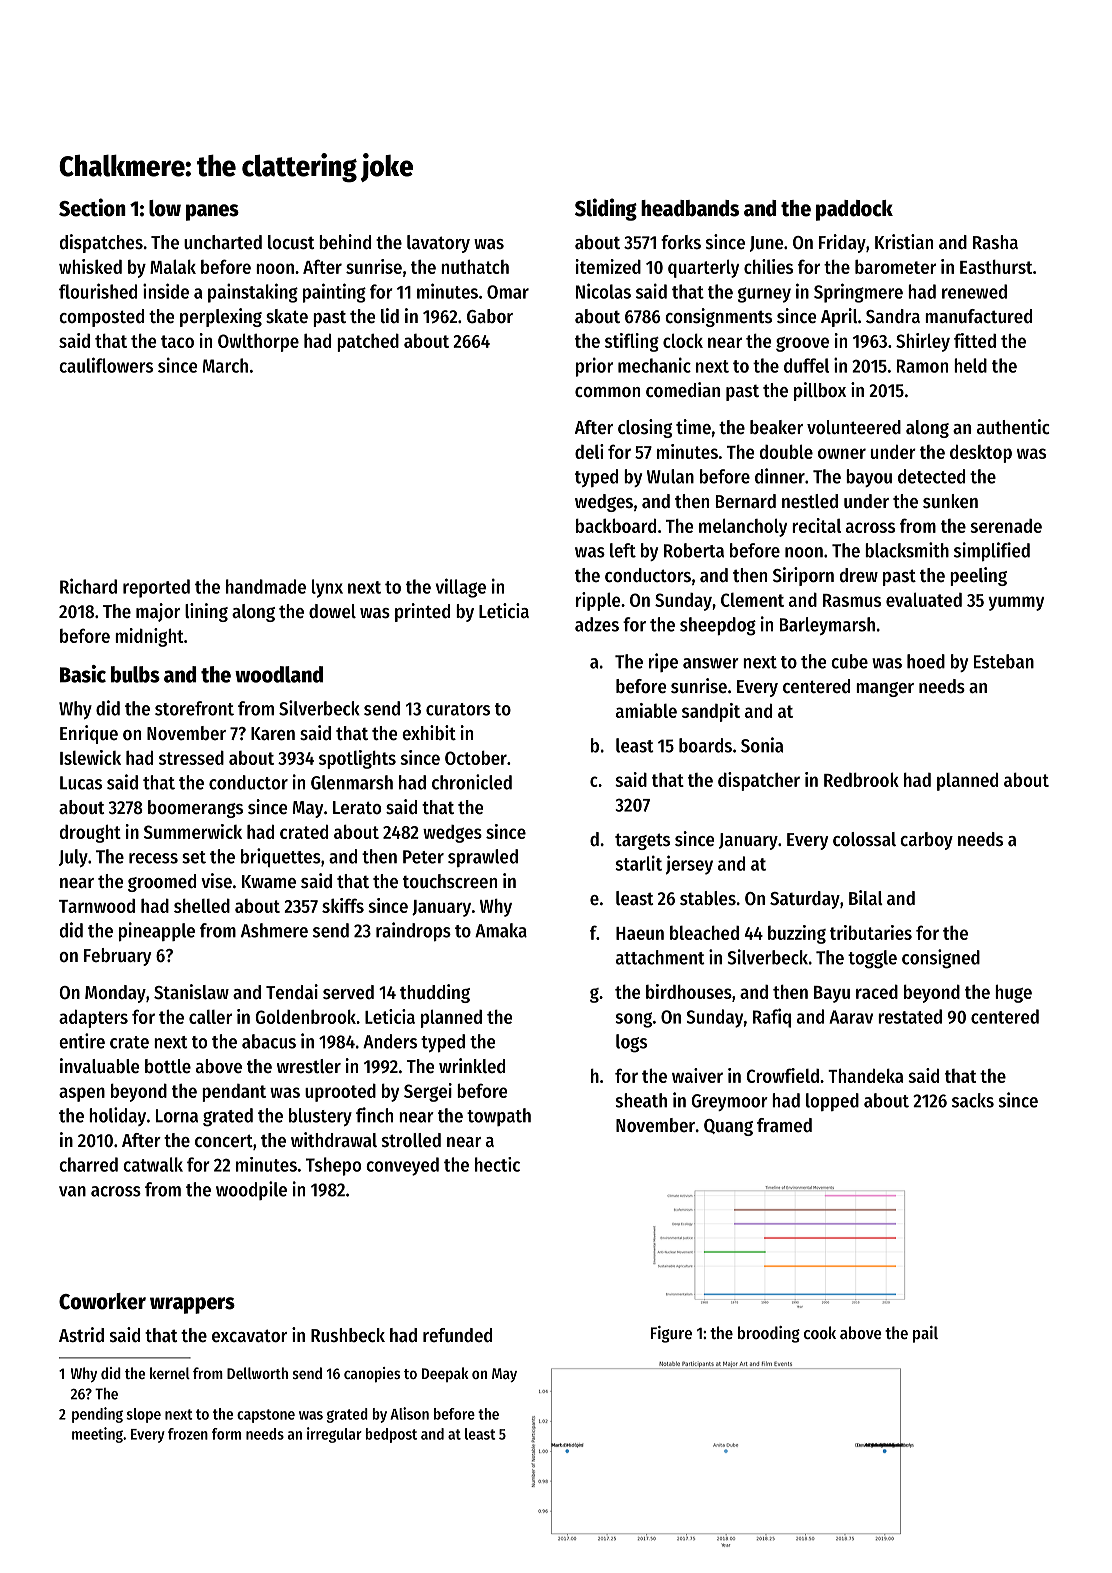 This screenshot has height=1573, width=1112. I want to click on frozen, so click(188, 1434).
